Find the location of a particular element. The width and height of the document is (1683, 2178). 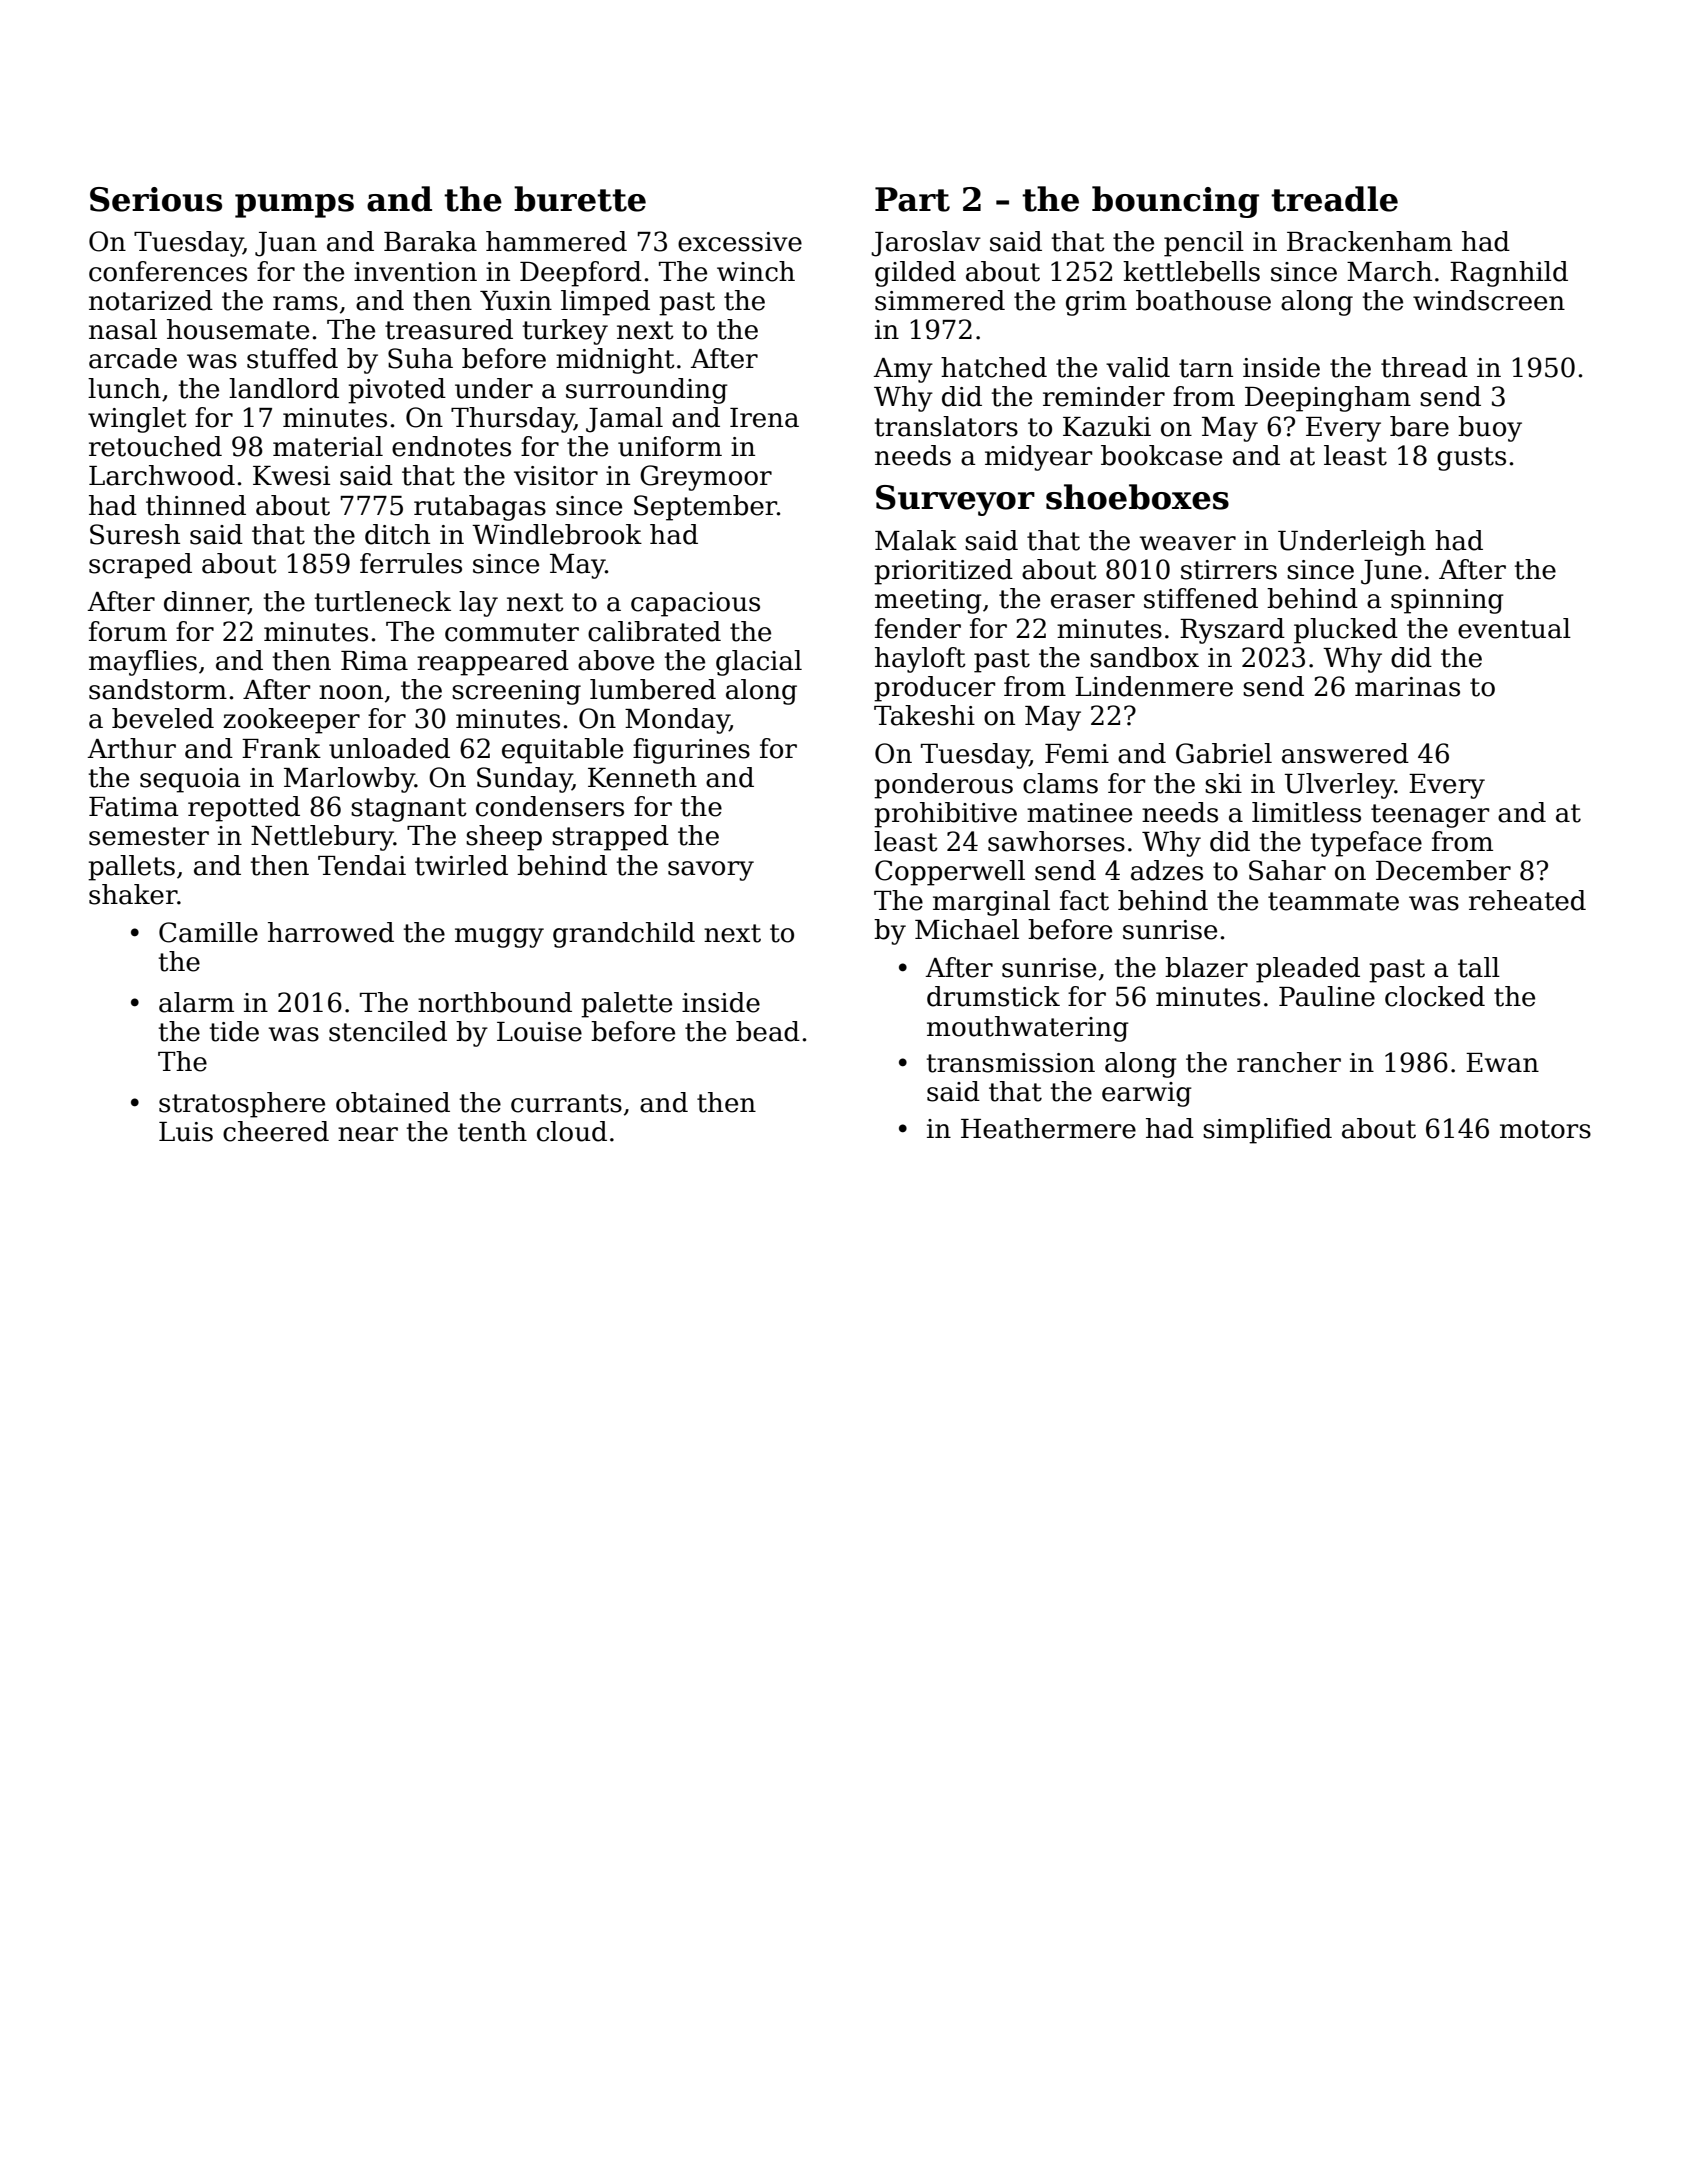

surrounding is located at coordinates (647, 391).
